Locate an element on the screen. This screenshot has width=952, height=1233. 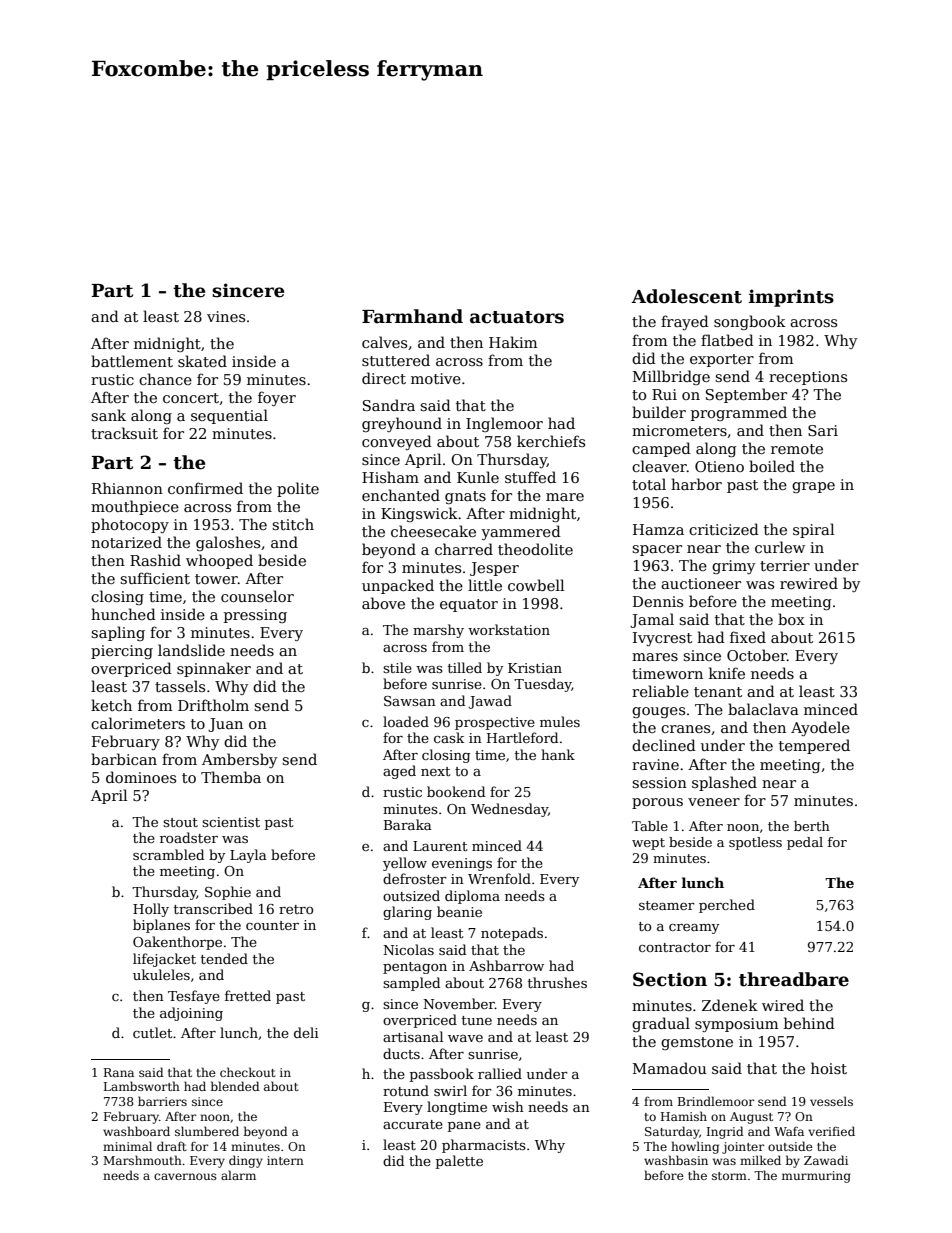
motive is located at coordinates (436, 378).
